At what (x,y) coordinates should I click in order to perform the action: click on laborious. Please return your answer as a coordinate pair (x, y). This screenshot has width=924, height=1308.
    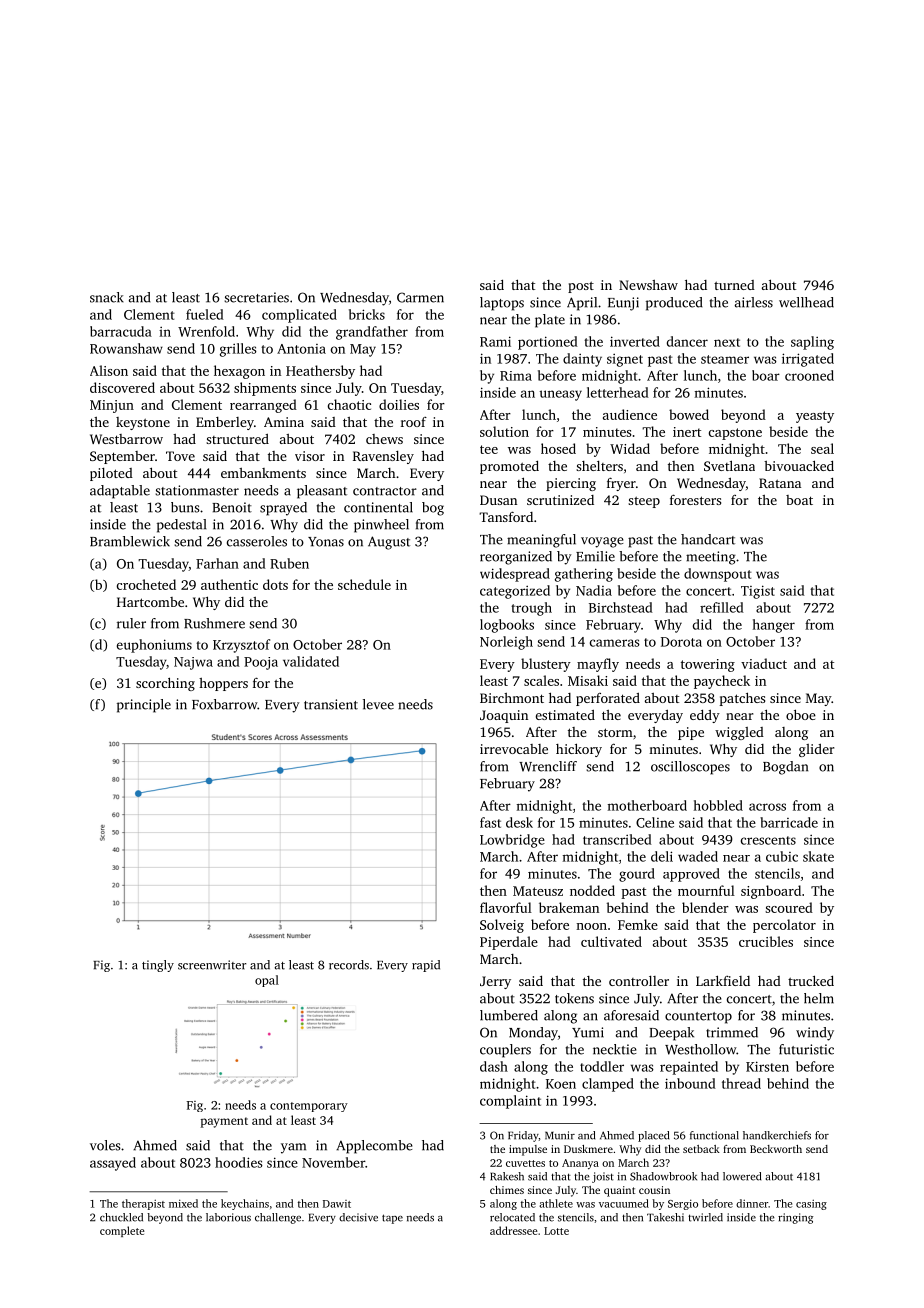
    Looking at the image, I should click on (228, 1217).
